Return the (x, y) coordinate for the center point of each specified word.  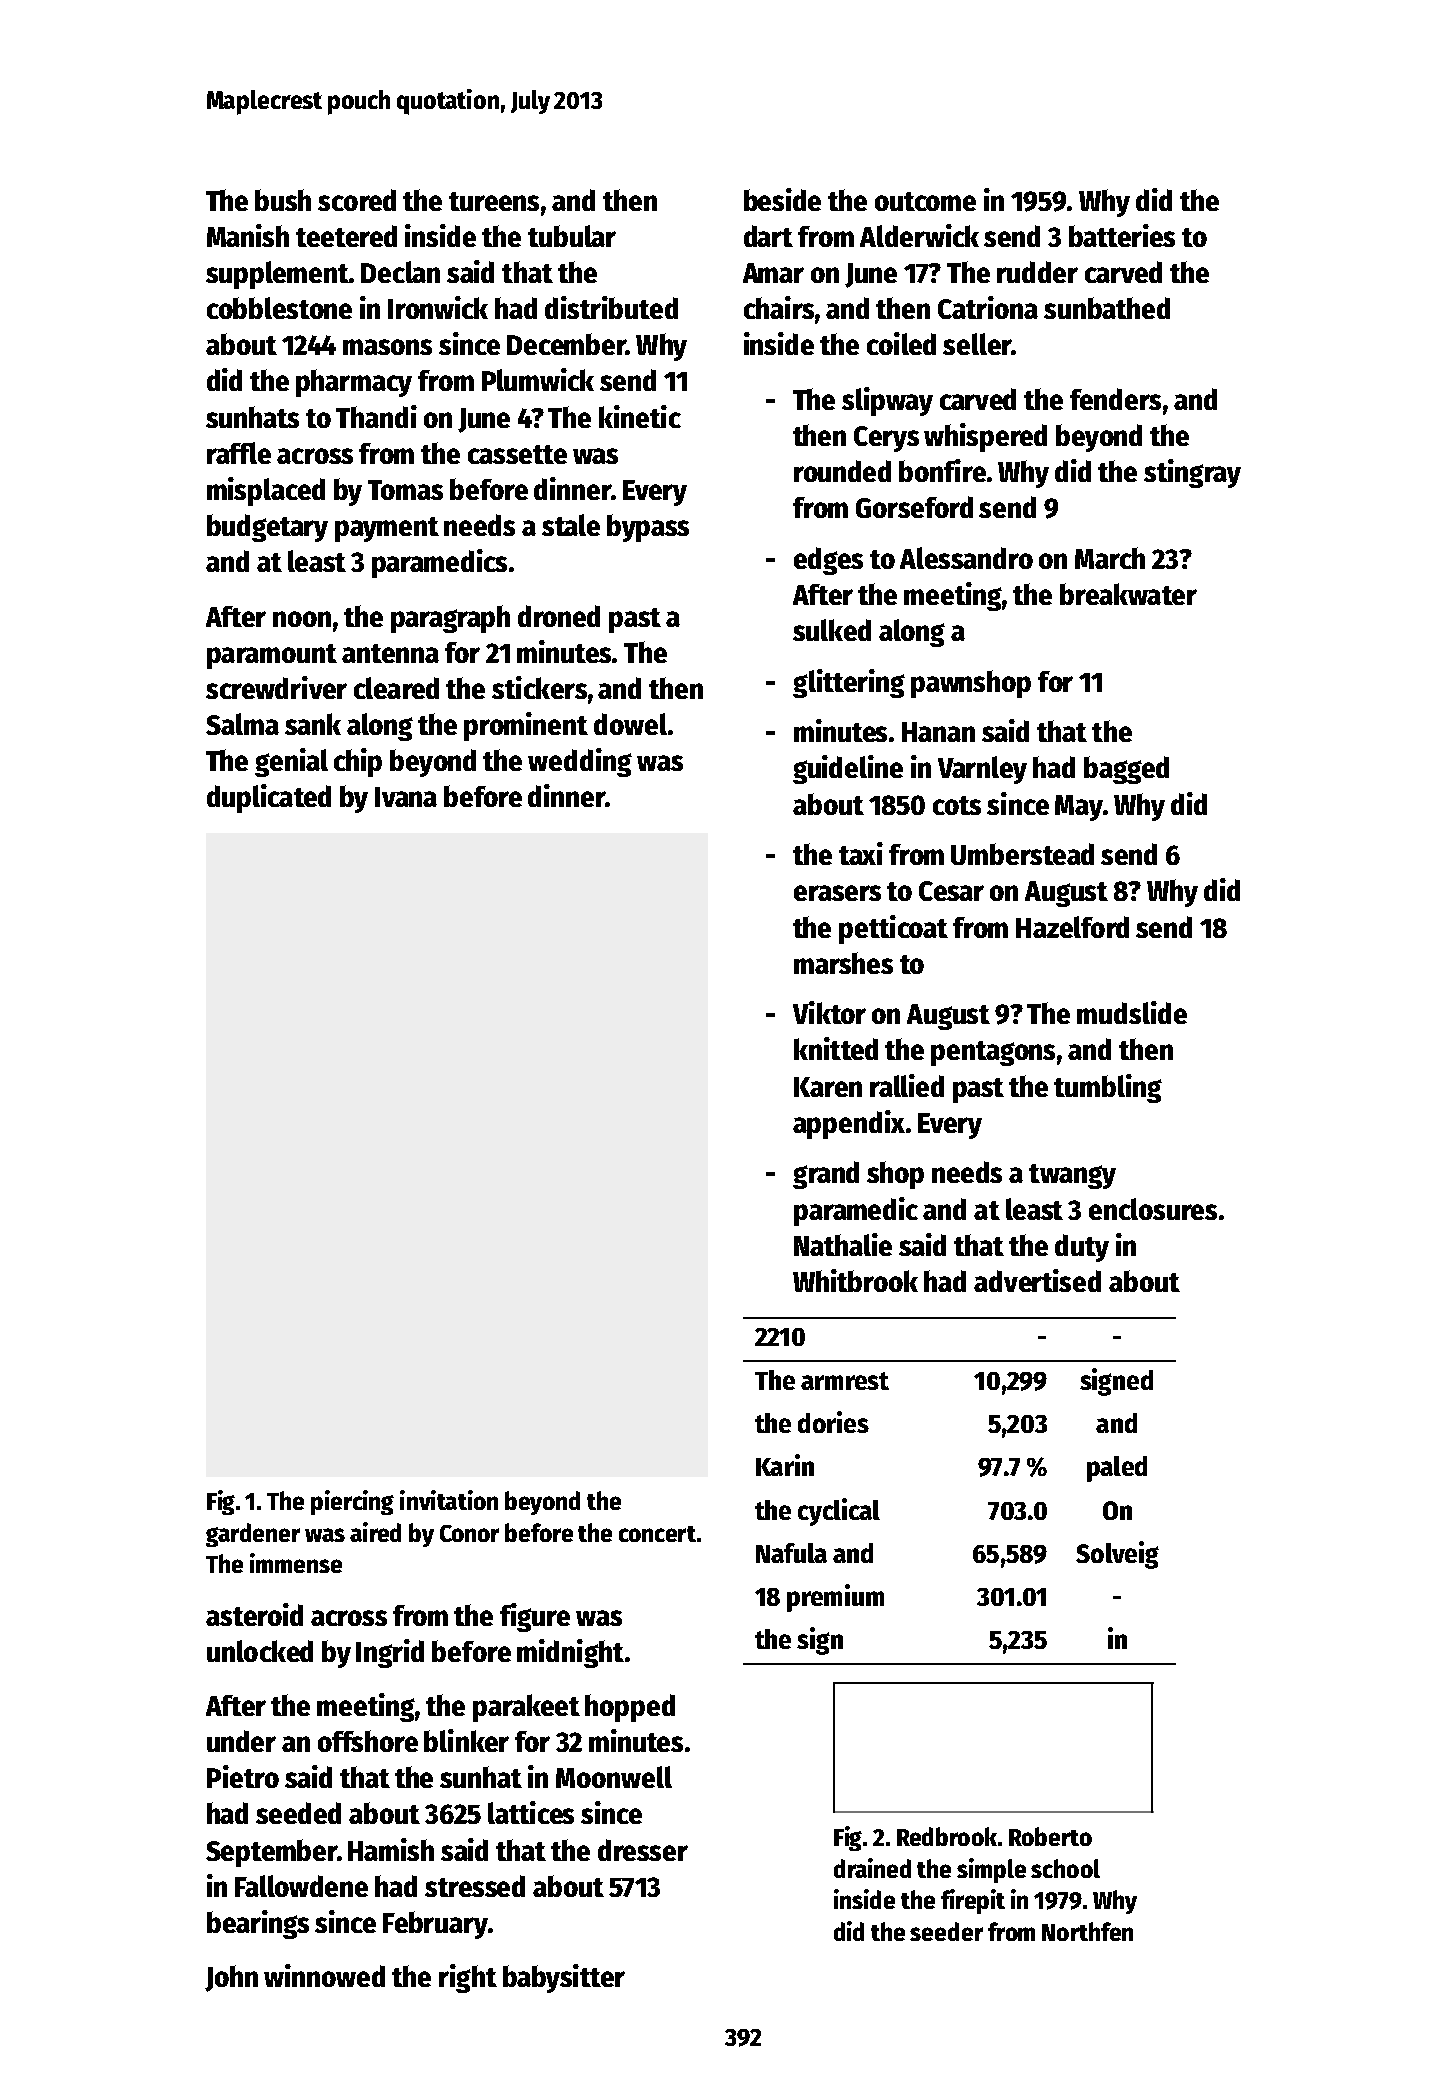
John (231, 1978)
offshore (368, 1741)
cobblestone (279, 308)
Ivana (406, 797)
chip (358, 762)
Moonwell (614, 1777)
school (1065, 1868)
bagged (1126, 770)
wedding (580, 762)
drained (872, 1868)
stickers (539, 687)
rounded (842, 471)
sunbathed (1107, 308)
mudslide (1132, 1012)
